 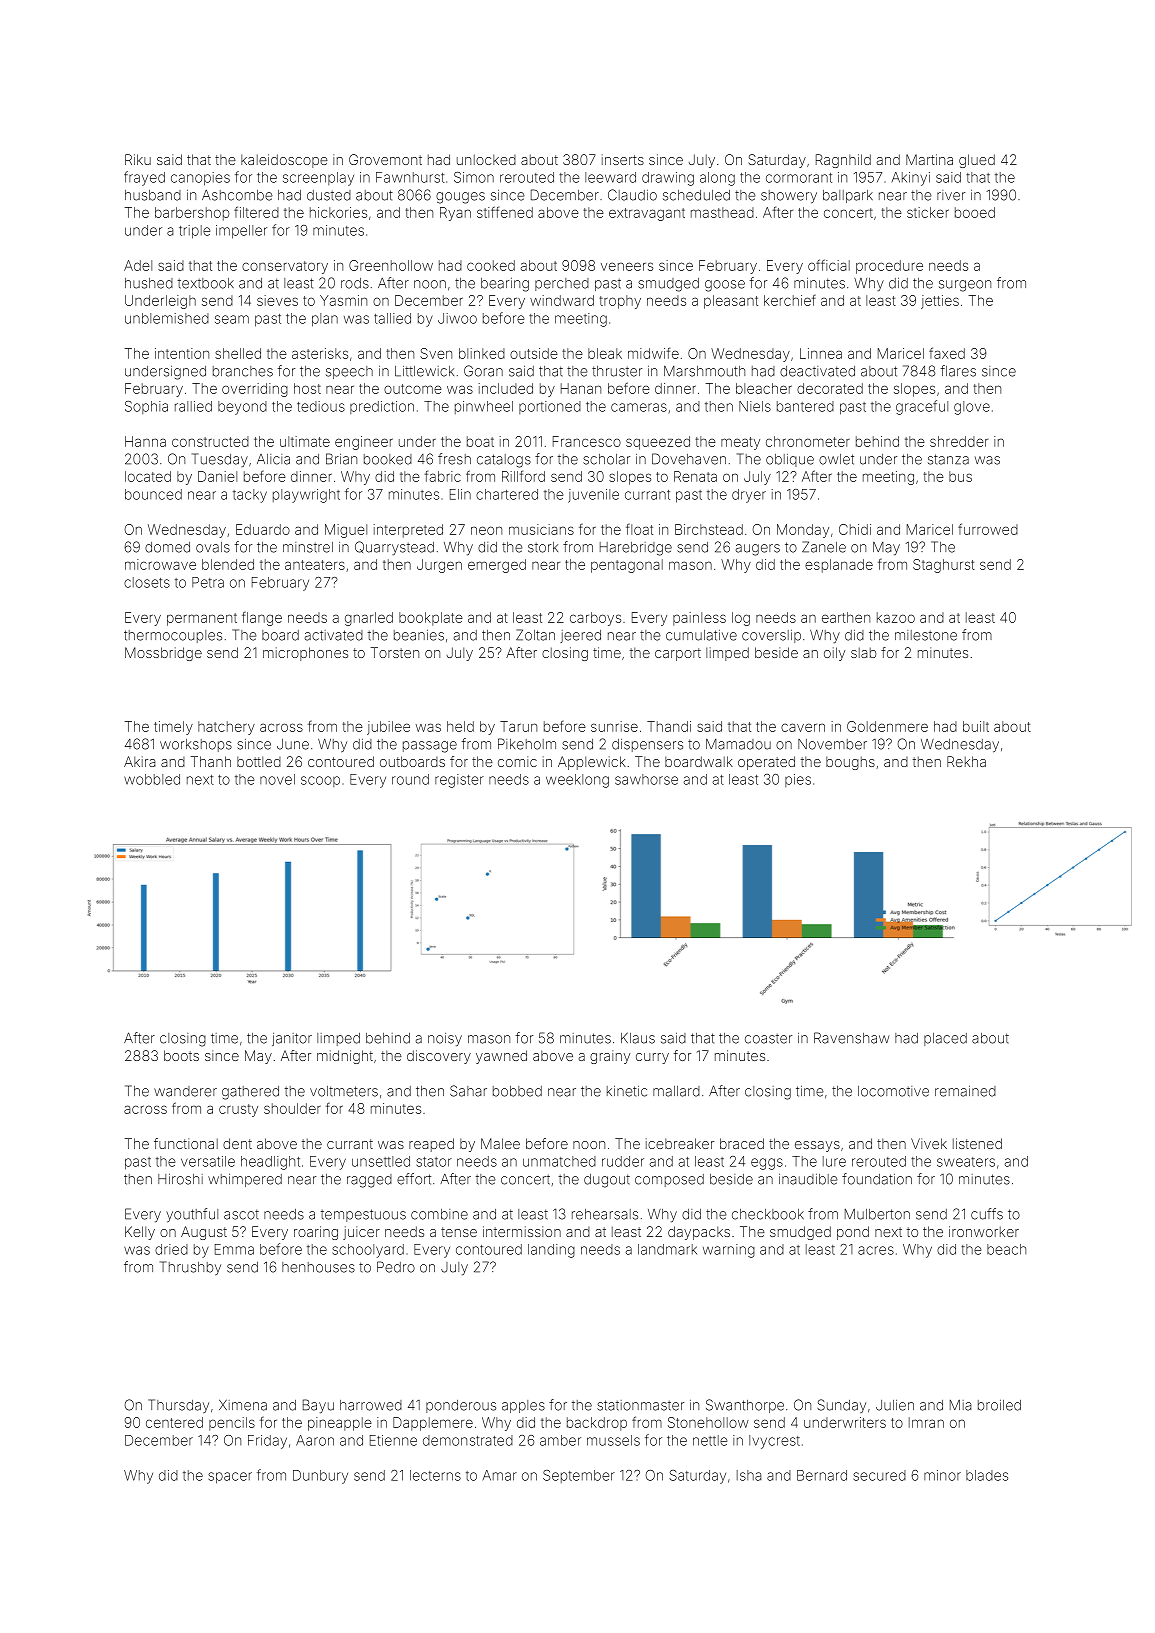 I want to click on Martina, so click(x=929, y=159).
